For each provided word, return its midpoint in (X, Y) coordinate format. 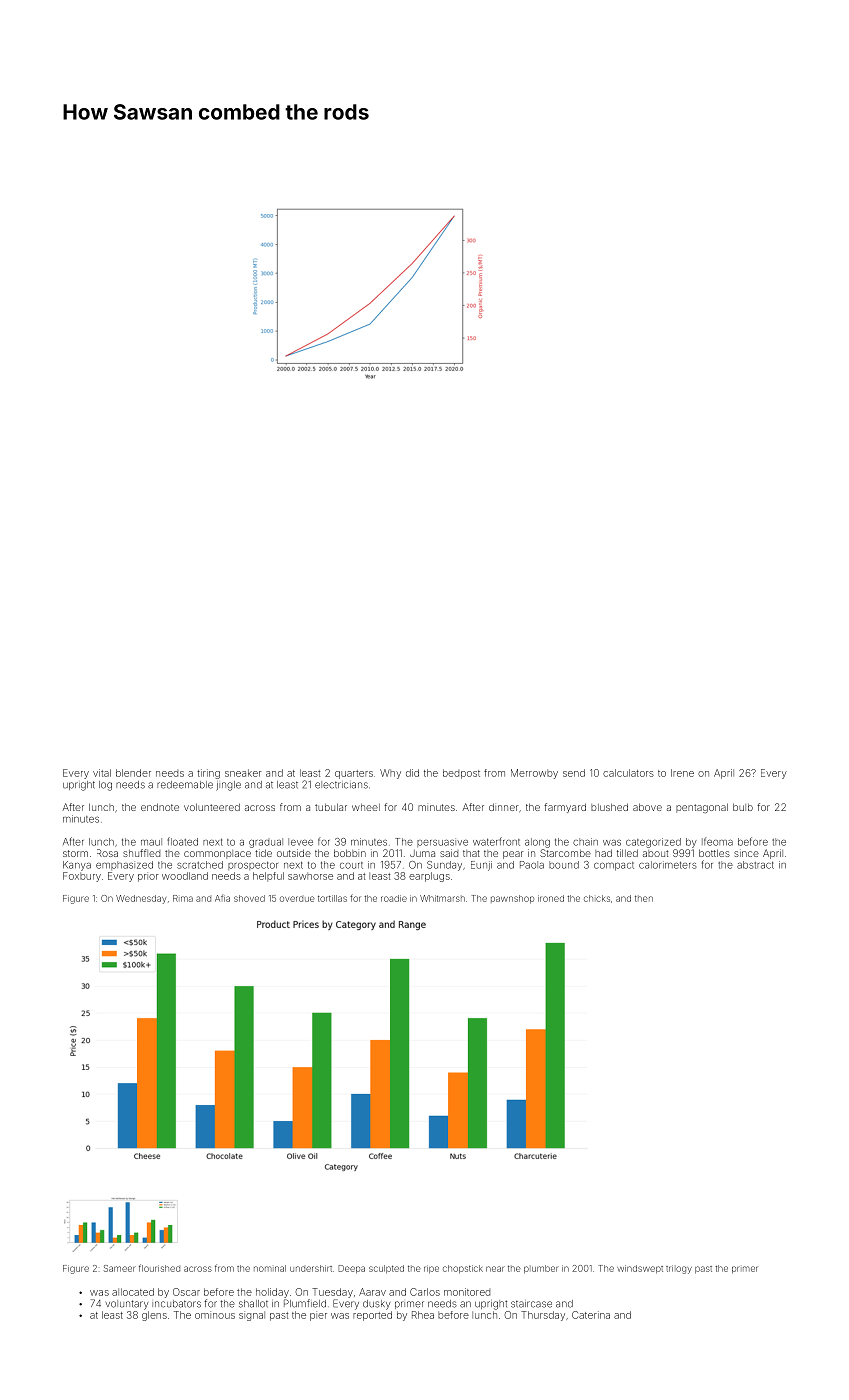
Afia (222, 898)
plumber (541, 1269)
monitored (467, 1292)
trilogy (679, 1269)
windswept (640, 1269)
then (644, 898)
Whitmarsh (442, 898)
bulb (743, 807)
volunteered (212, 807)
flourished (159, 1268)
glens (154, 1316)
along (537, 843)
